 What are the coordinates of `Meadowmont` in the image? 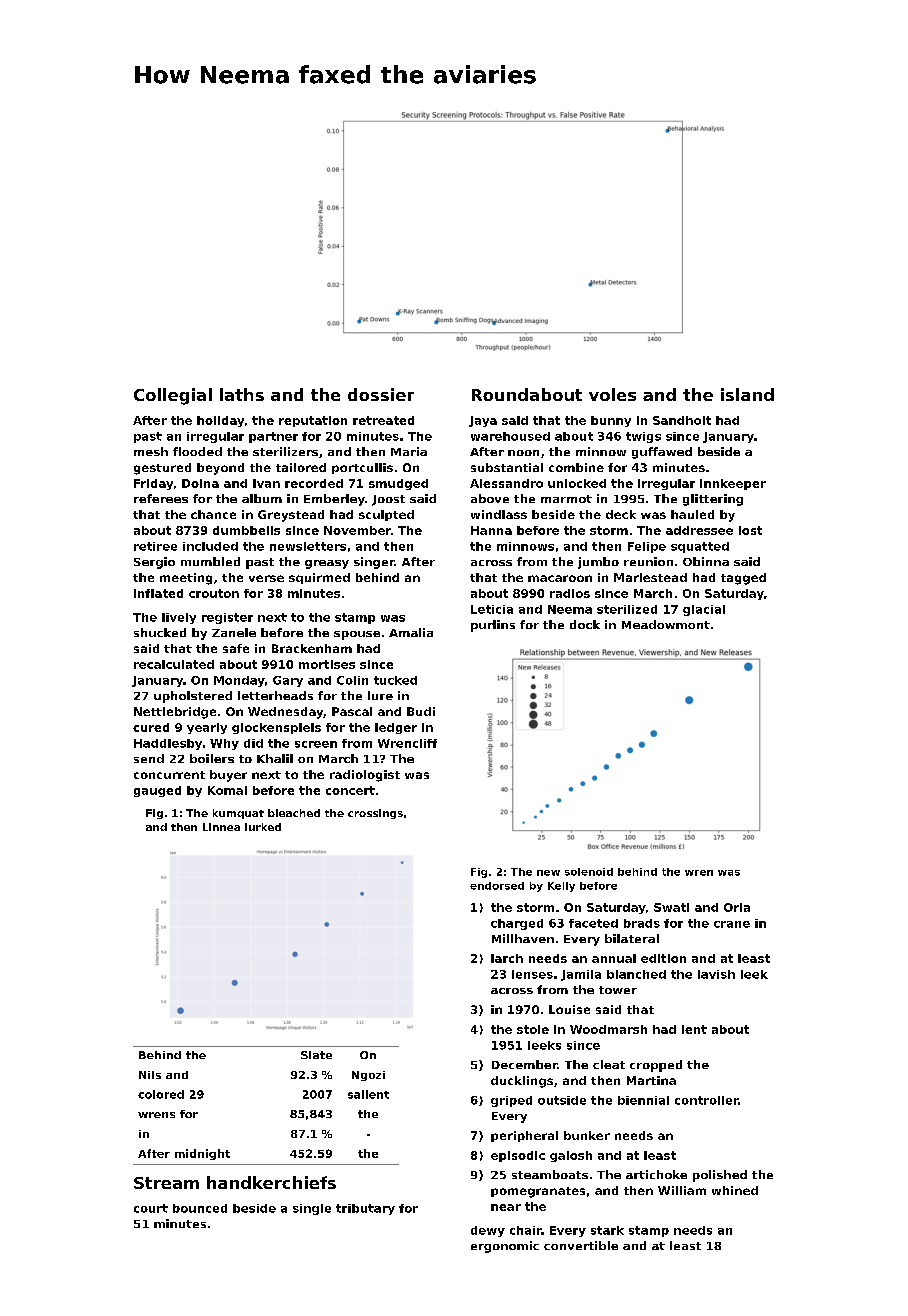 It's located at (666, 624).
